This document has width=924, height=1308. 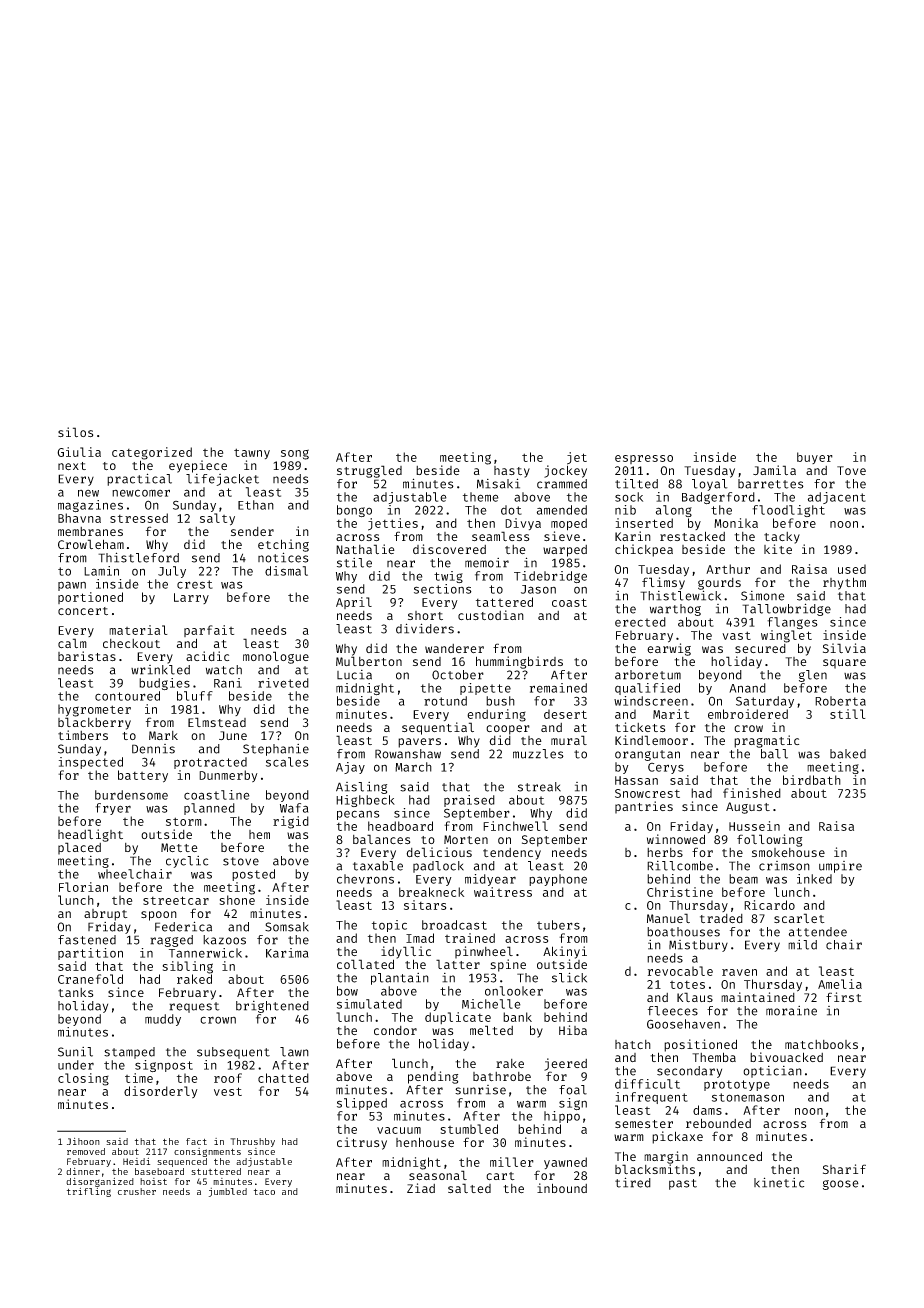 I want to click on lawn, so click(x=294, y=1052).
